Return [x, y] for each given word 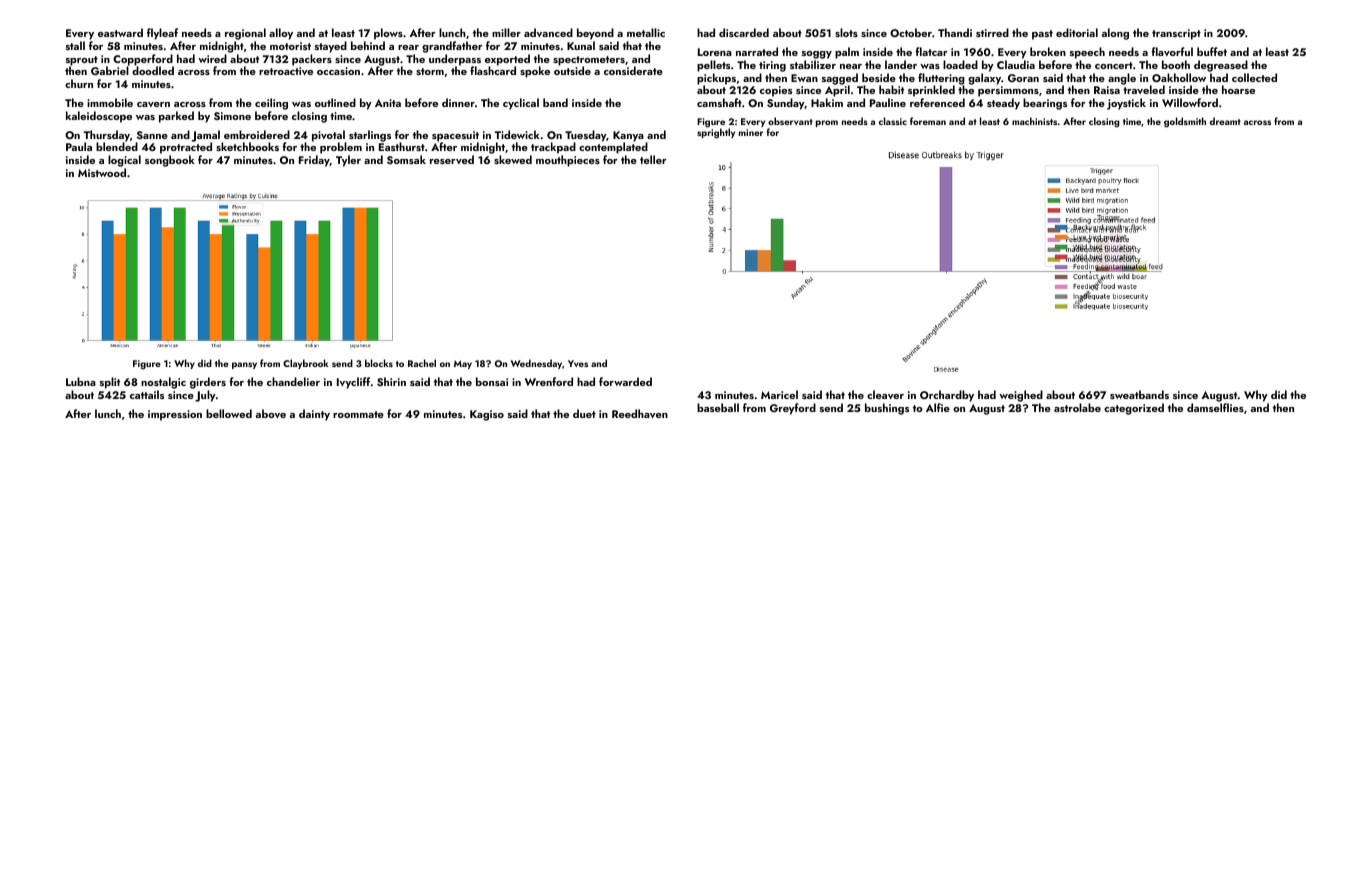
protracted [186, 148]
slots [846, 32]
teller [653, 159]
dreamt [1225, 121]
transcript [1176, 34]
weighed [1021, 396]
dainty [314, 415]
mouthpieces [568, 161]
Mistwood [102, 172]
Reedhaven [640, 413]
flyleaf [162, 34]
